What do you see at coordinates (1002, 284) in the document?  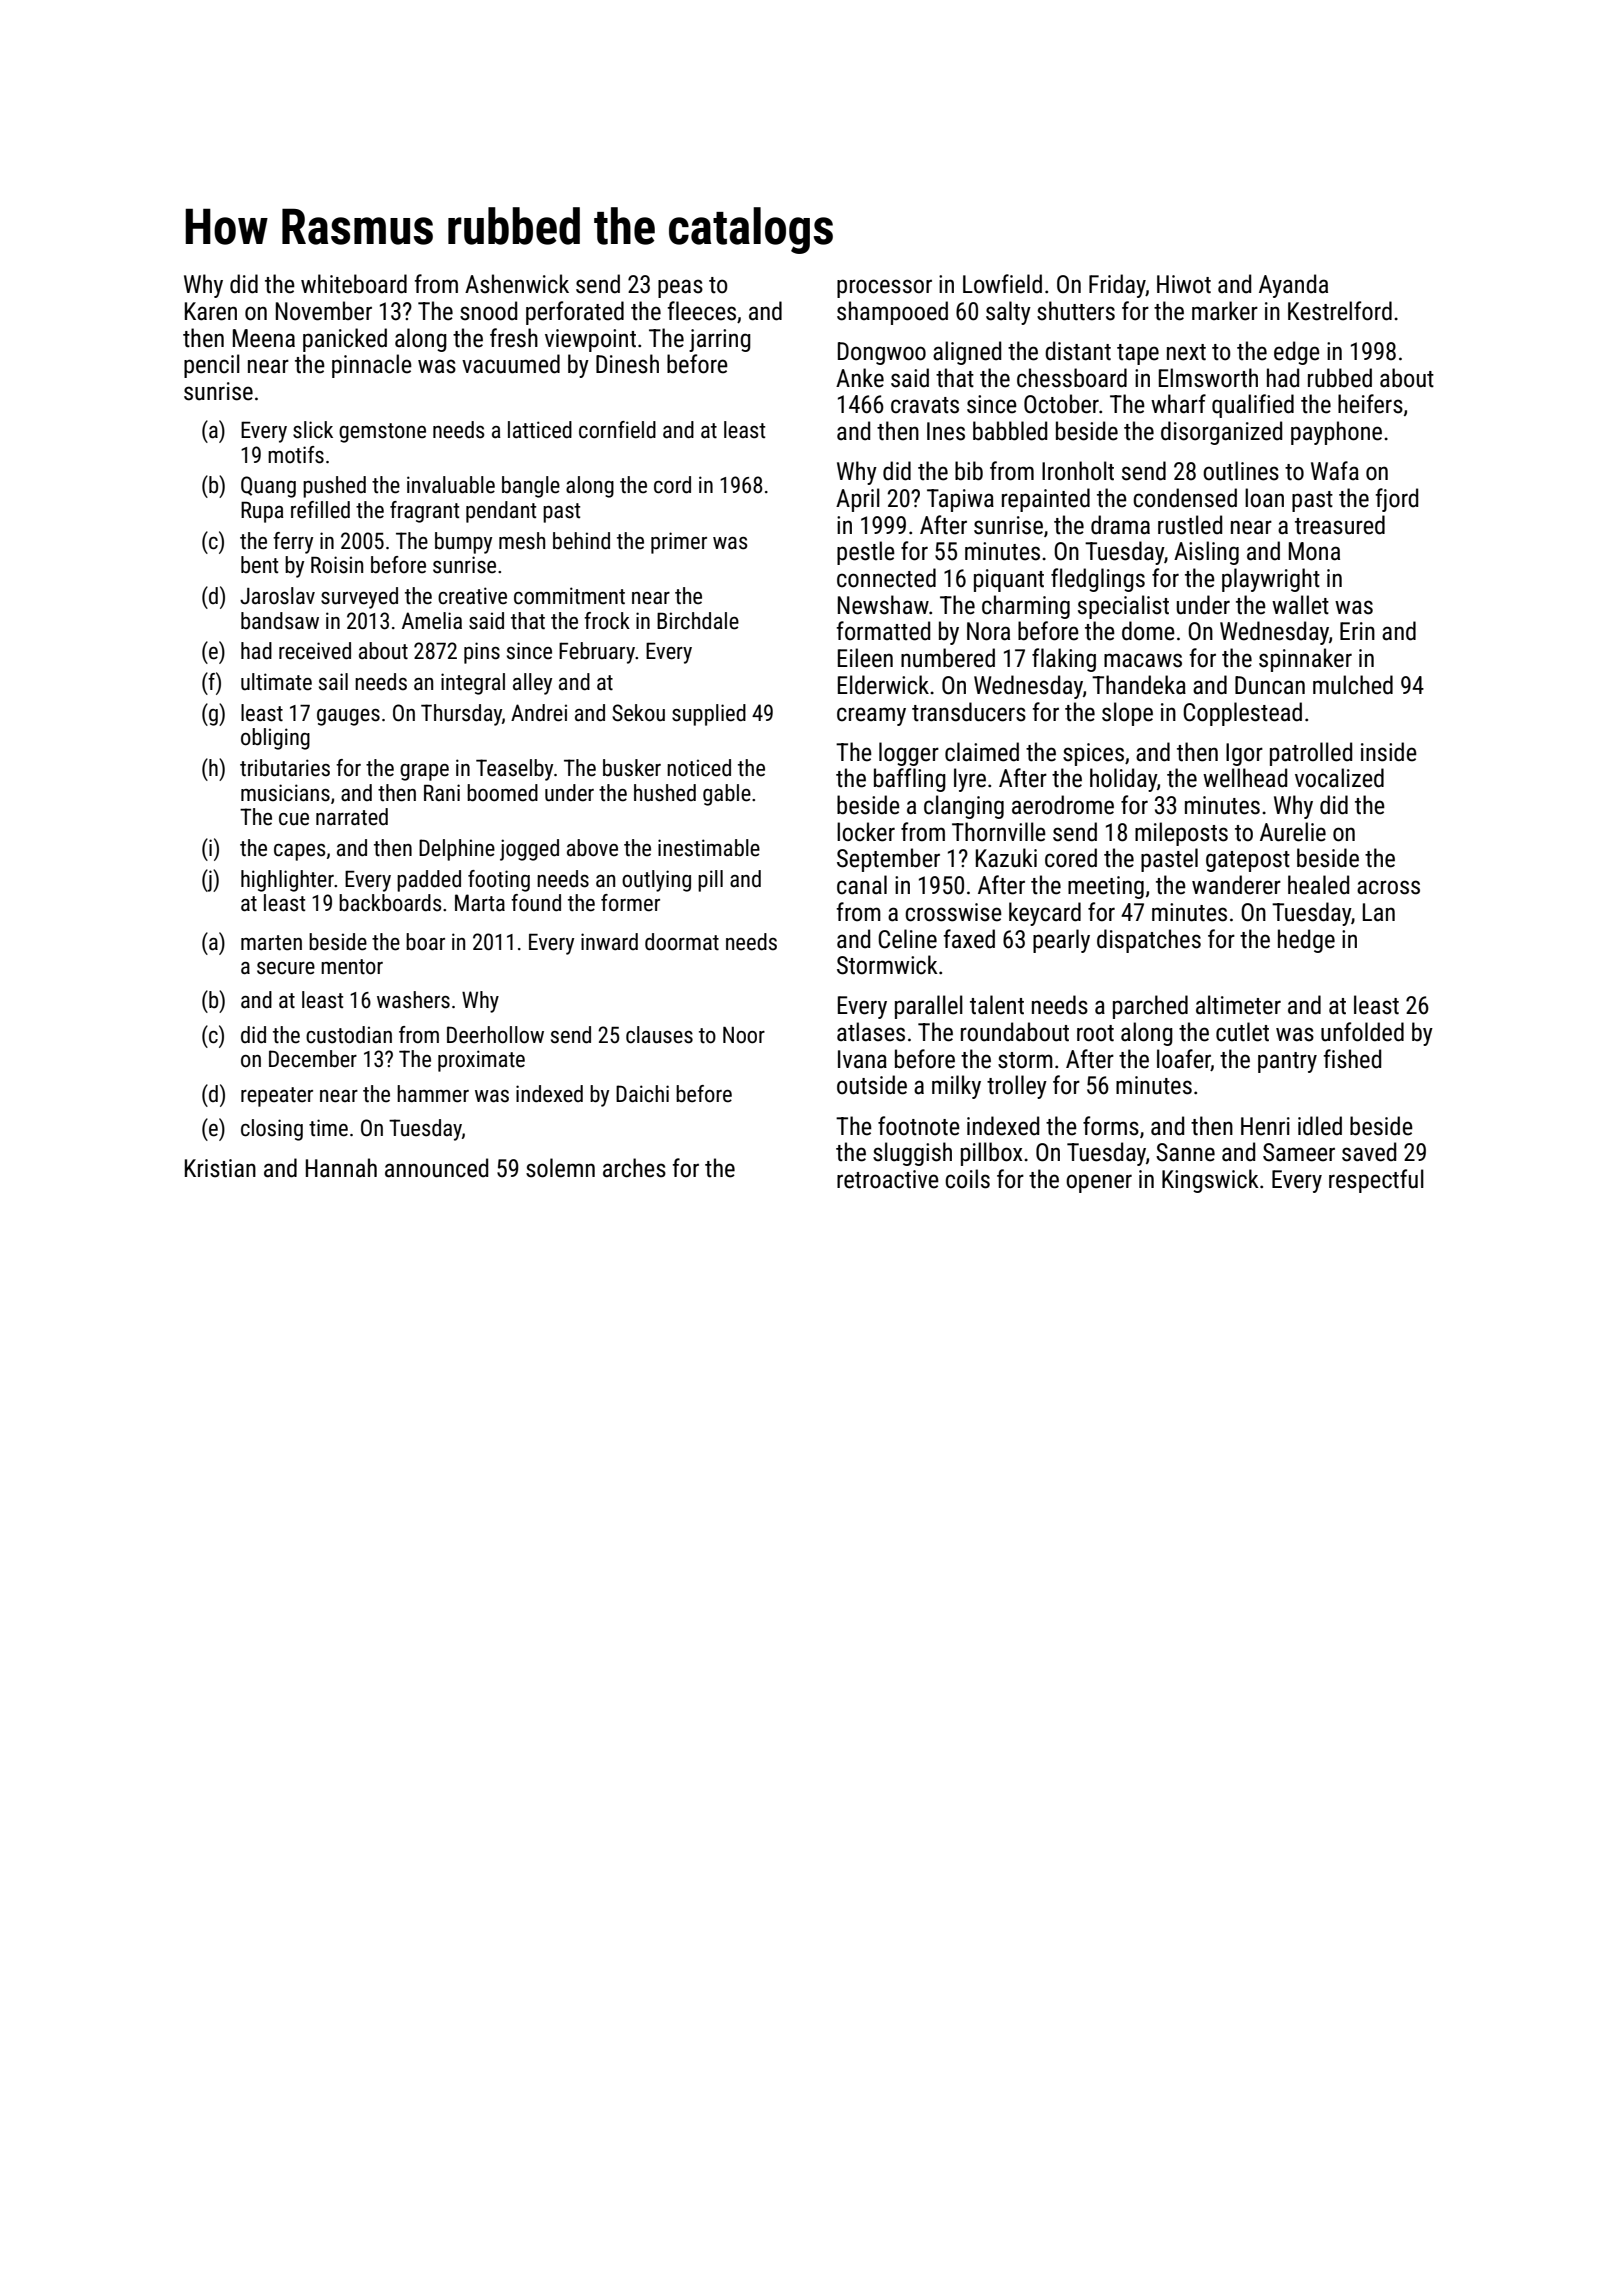 I see `Lowfield` at bounding box center [1002, 284].
